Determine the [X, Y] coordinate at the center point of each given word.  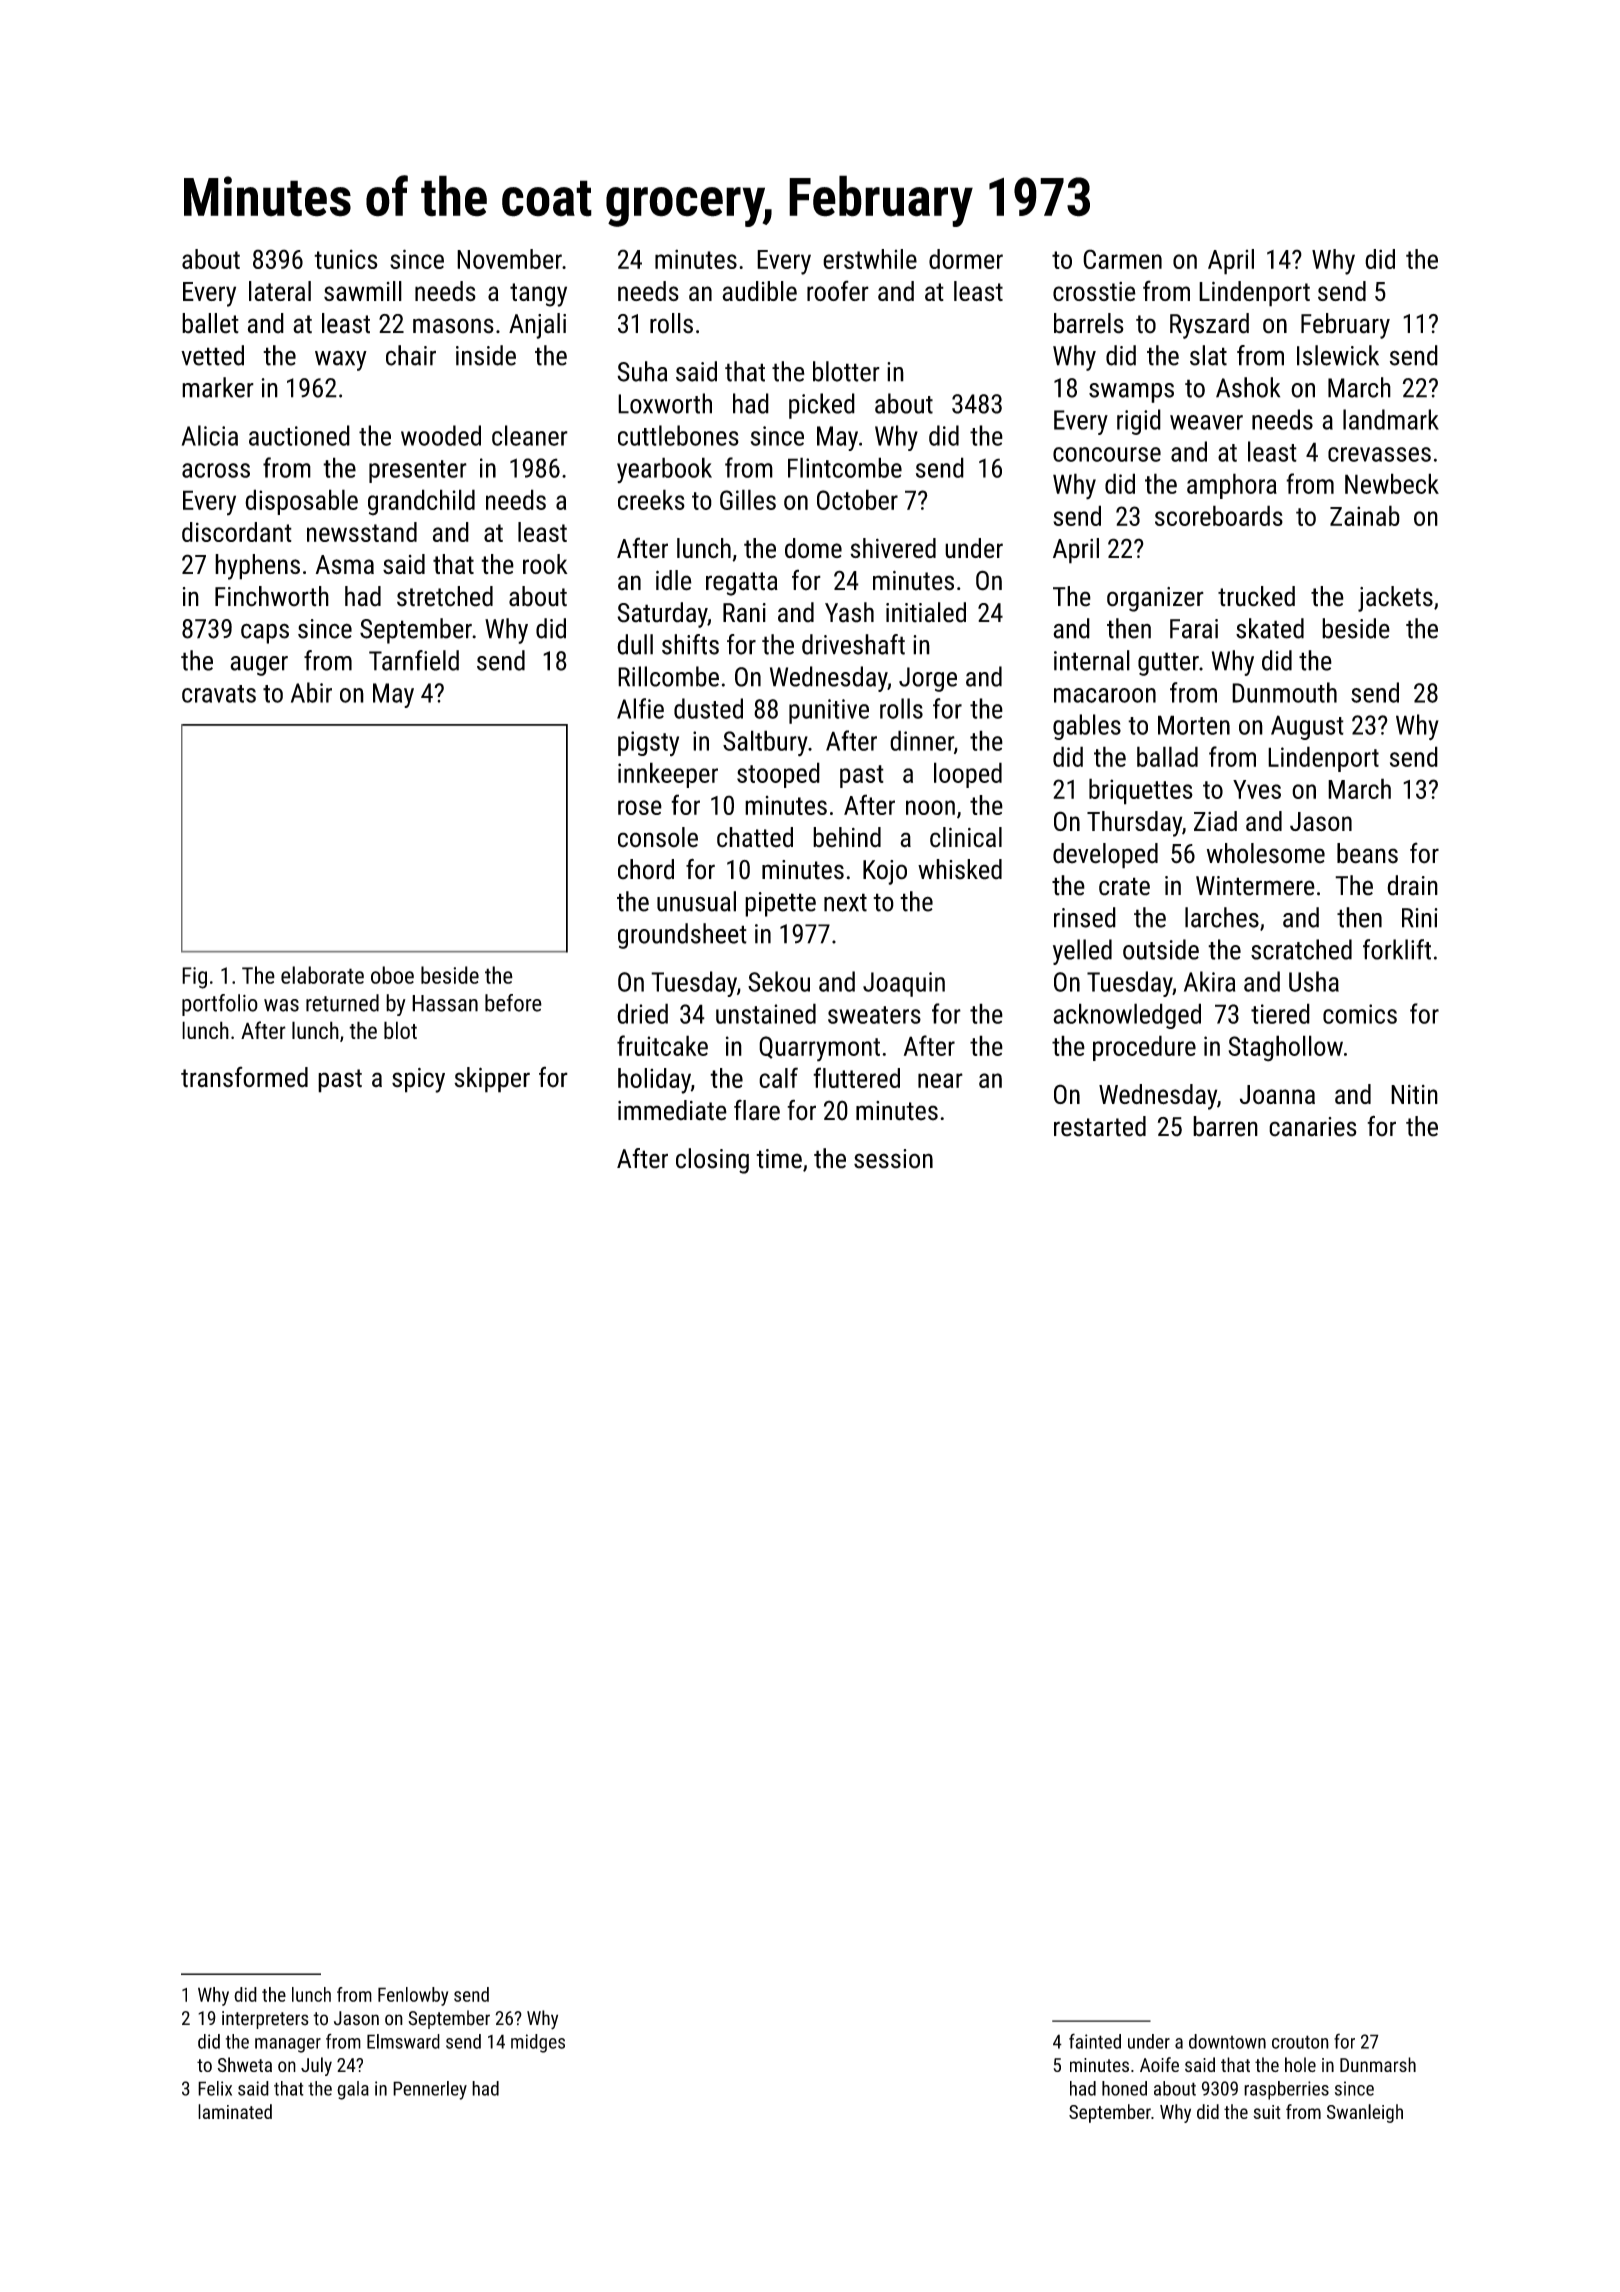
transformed [244, 1077]
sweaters [874, 1015]
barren [1225, 1126]
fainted [1095, 2041]
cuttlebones [678, 435]
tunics [345, 259]
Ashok [1248, 387]
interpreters [265, 2020]
